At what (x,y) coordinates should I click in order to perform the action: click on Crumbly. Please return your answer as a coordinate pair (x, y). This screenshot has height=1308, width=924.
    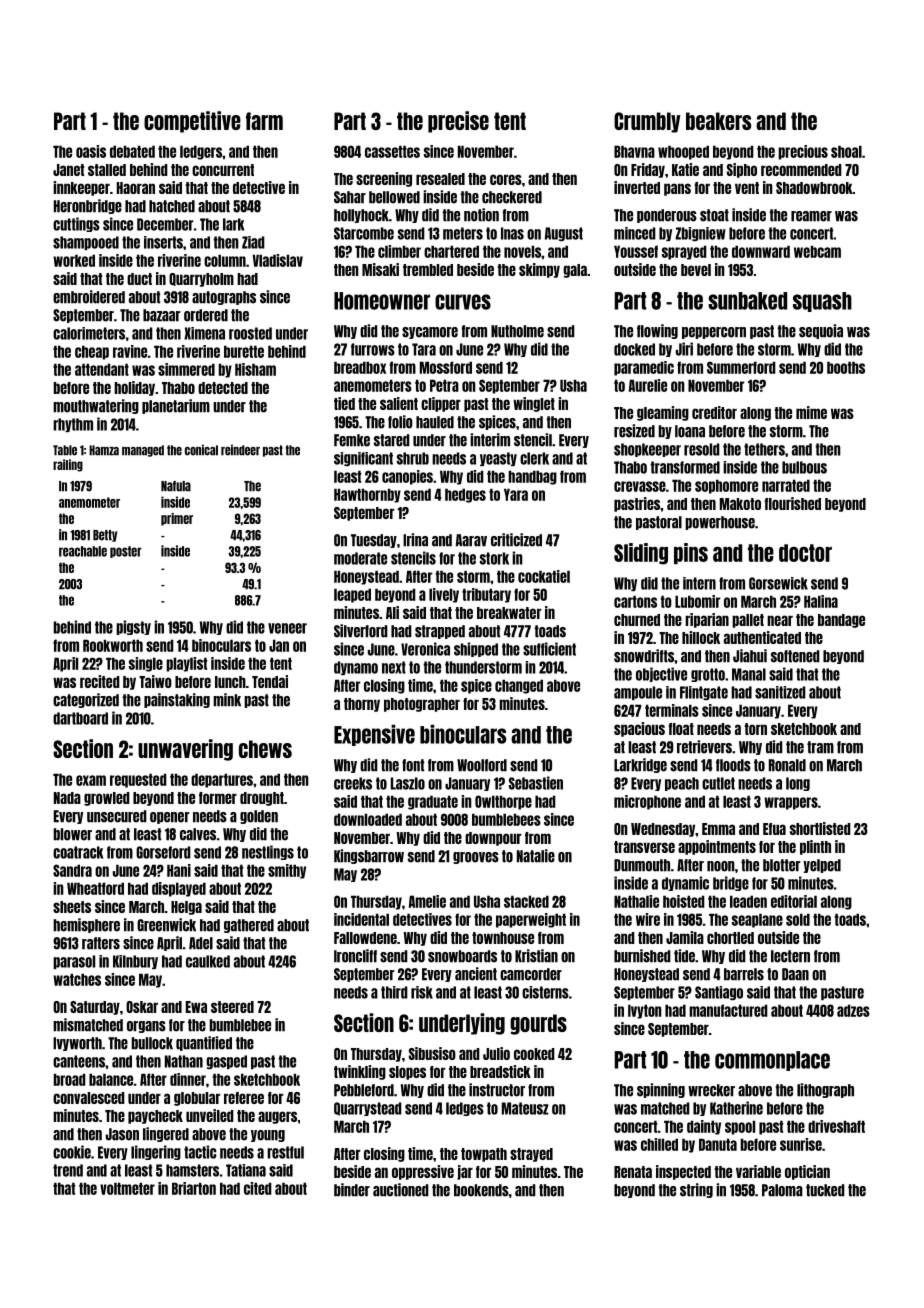
    Looking at the image, I should click on (647, 122).
